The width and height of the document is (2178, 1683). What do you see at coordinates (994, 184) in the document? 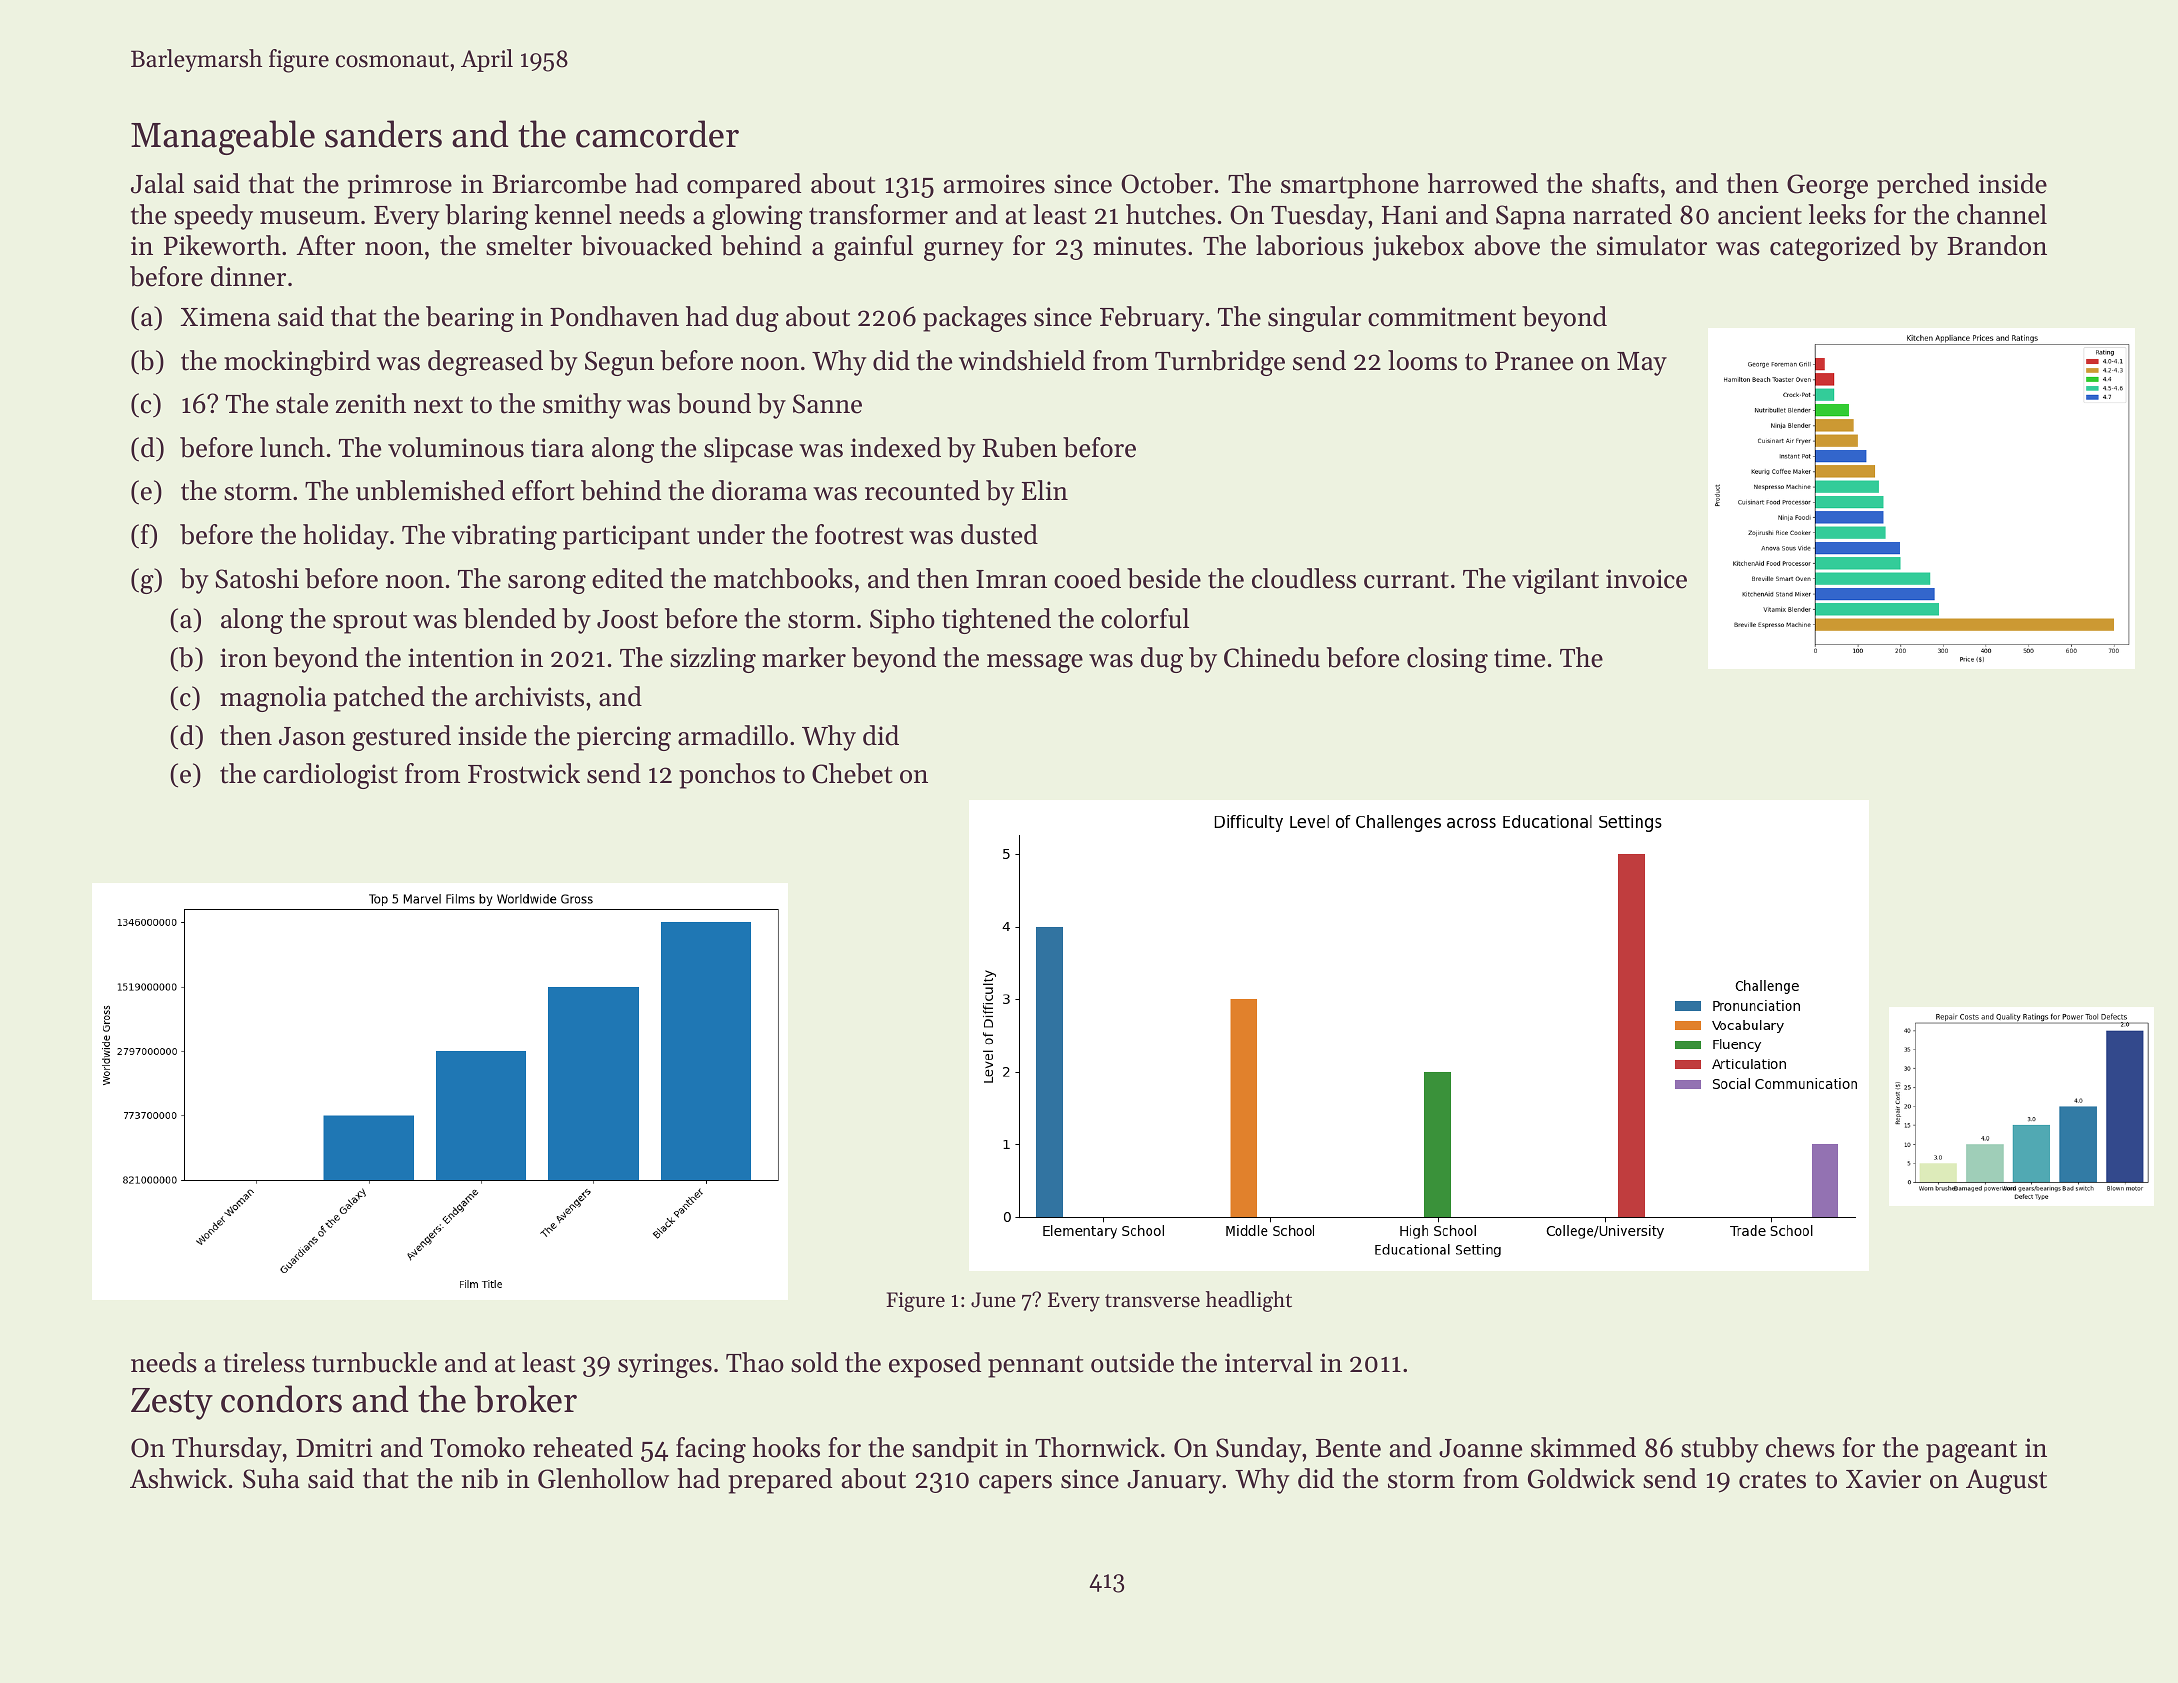
I see `armoires` at bounding box center [994, 184].
